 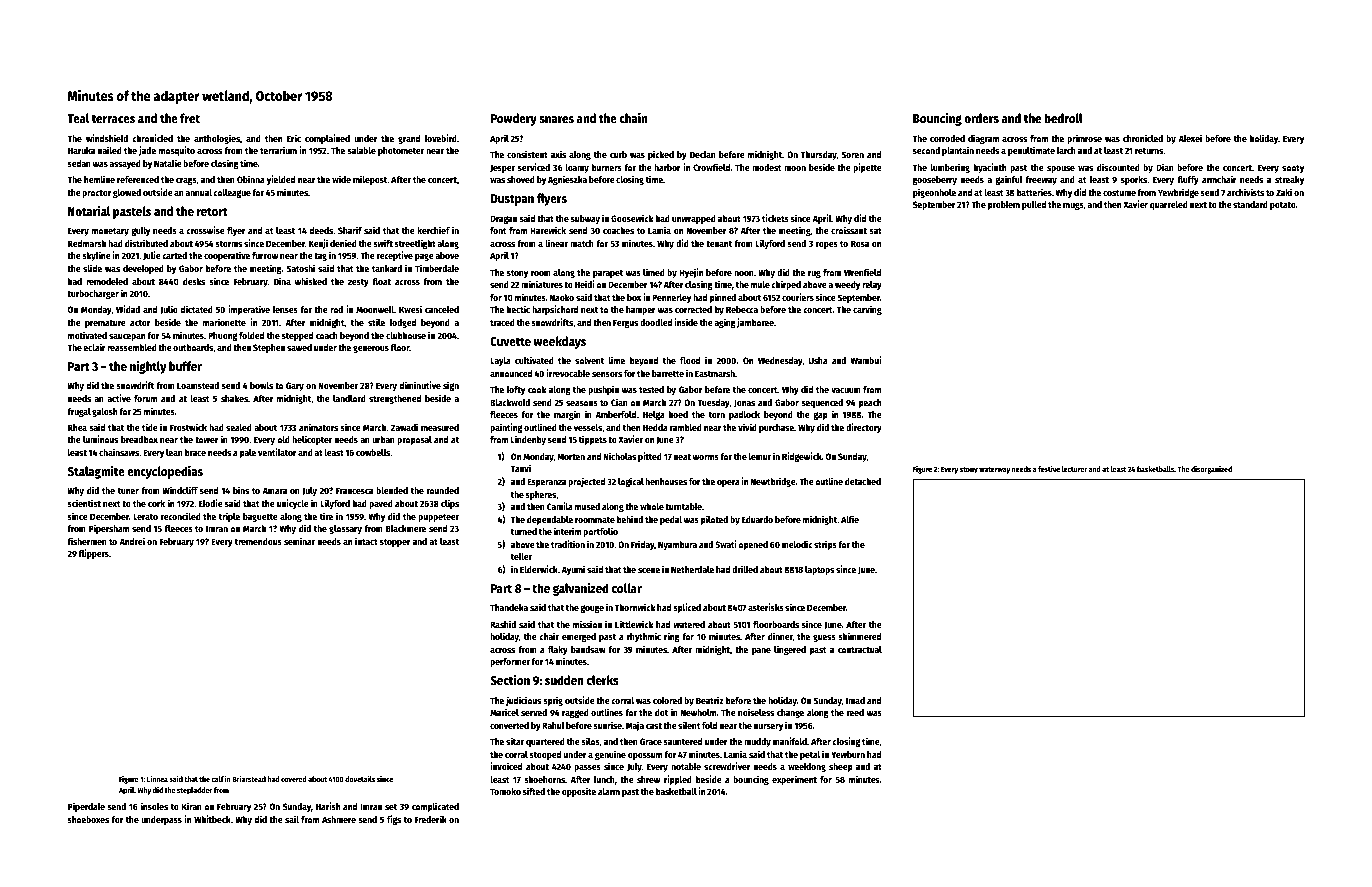 I want to click on snares, so click(x=556, y=119).
